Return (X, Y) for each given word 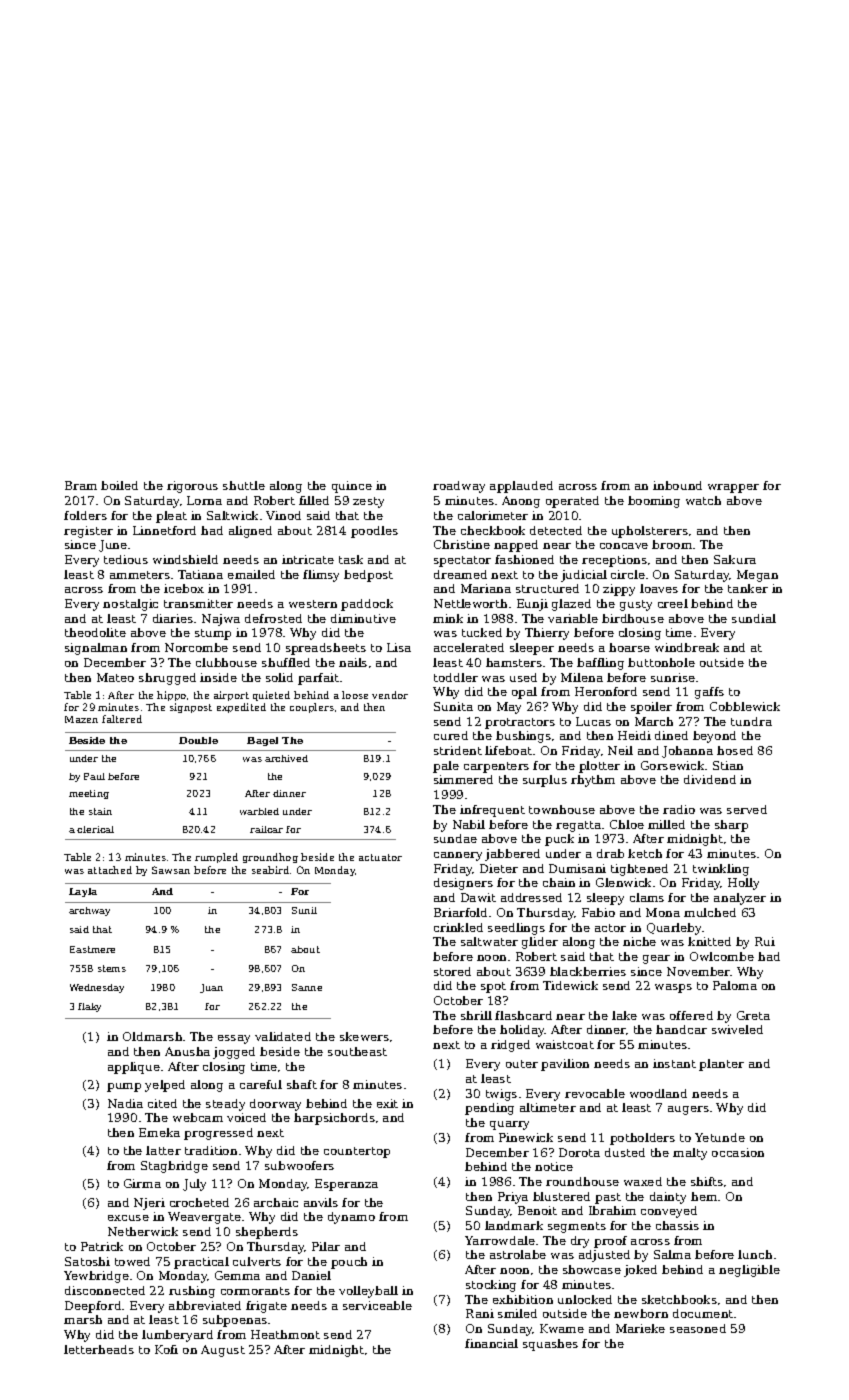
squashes (550, 1345)
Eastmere (92, 949)
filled (314, 500)
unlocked (585, 1299)
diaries (173, 618)
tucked (482, 632)
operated (572, 502)
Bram (81, 485)
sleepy (605, 899)
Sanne (307, 987)
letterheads (99, 1349)
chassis (677, 1225)
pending (489, 1109)
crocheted (199, 1202)
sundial (754, 618)
